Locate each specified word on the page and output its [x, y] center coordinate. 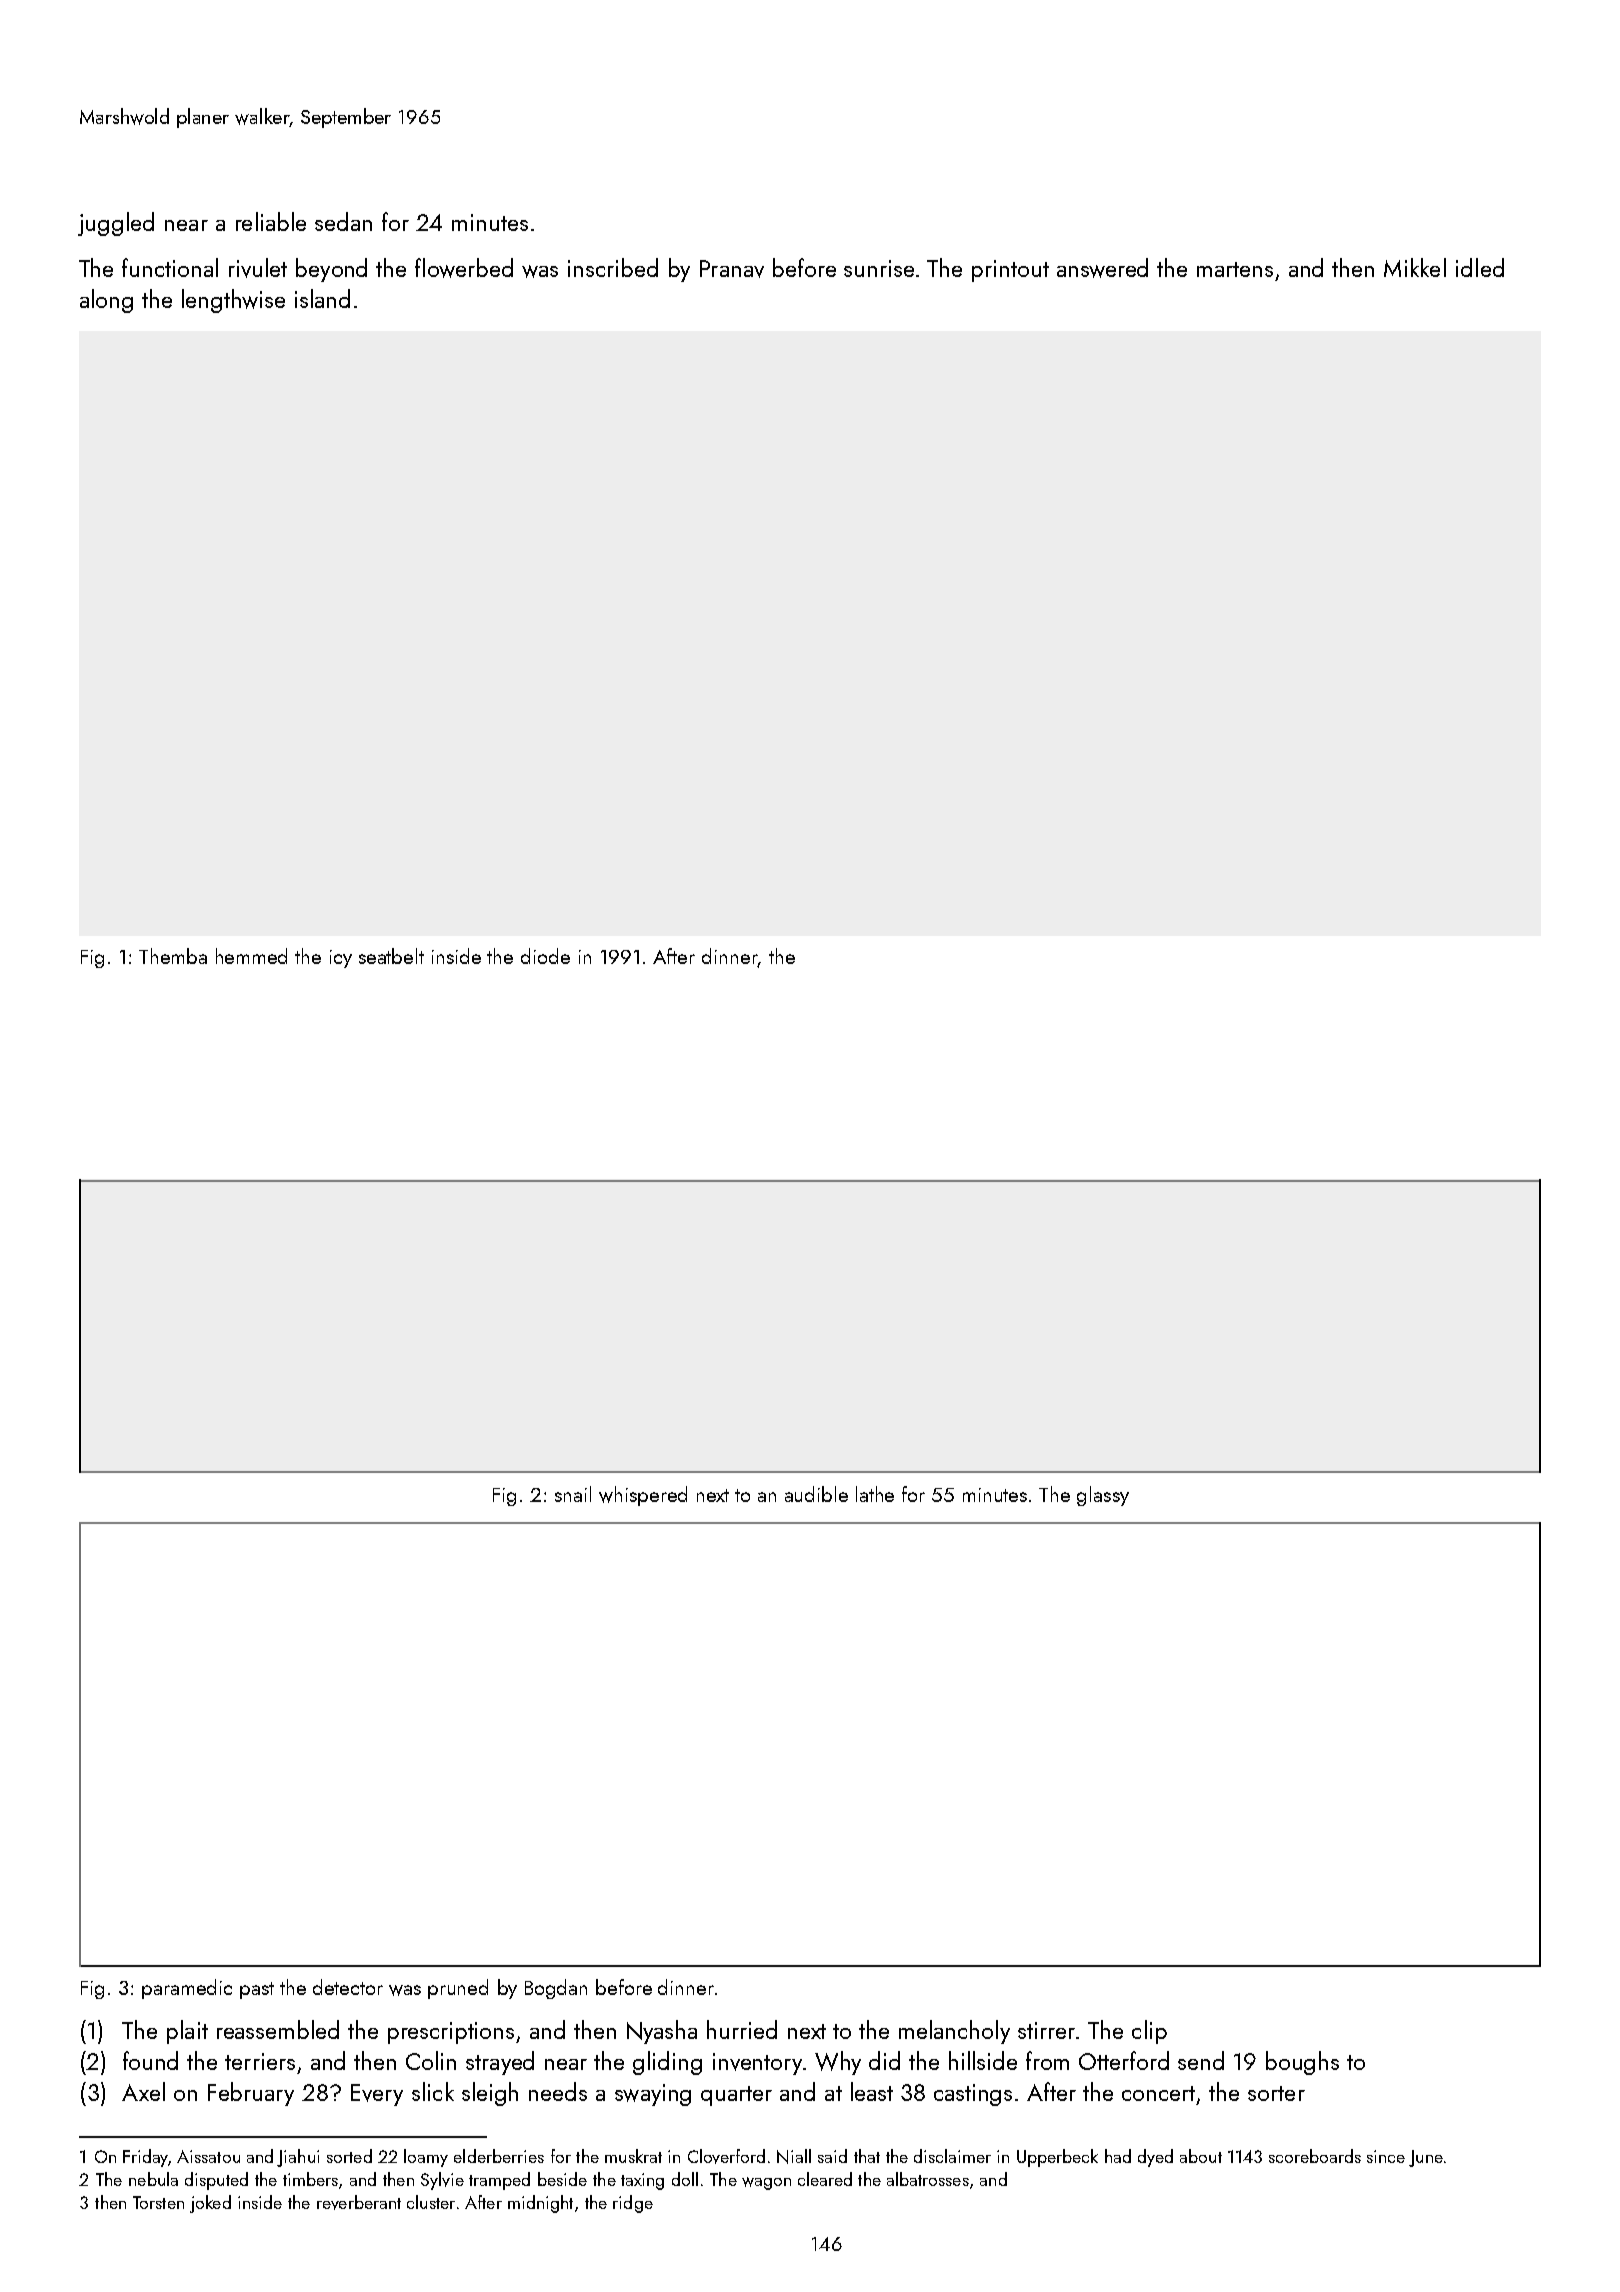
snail [573, 1494]
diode [545, 956]
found [150, 2060]
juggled [116, 224]
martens [1235, 269]
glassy [1103, 1496]
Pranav [732, 269]
